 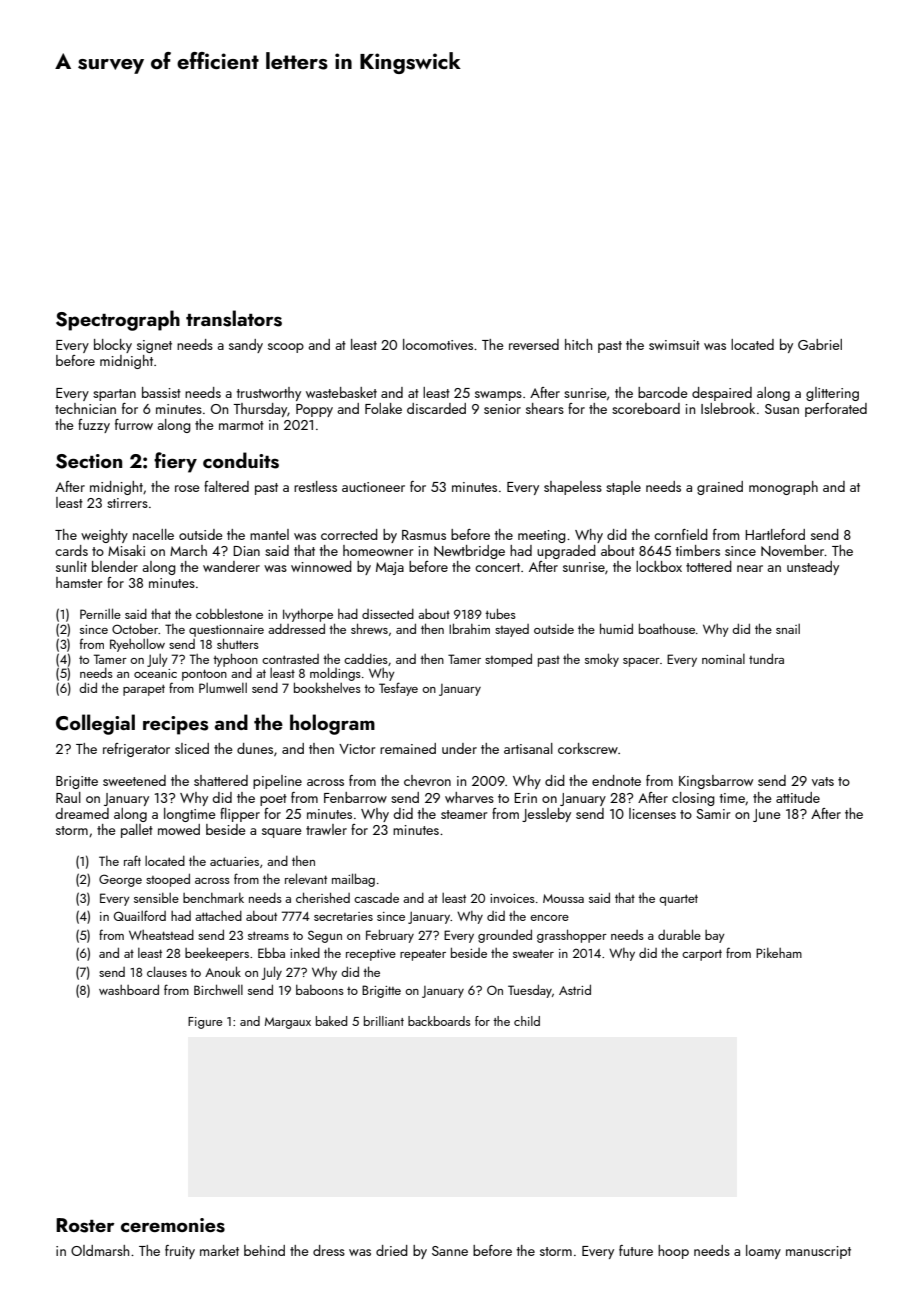 What do you see at coordinates (175, 725) in the document?
I see `recipes` at bounding box center [175, 725].
